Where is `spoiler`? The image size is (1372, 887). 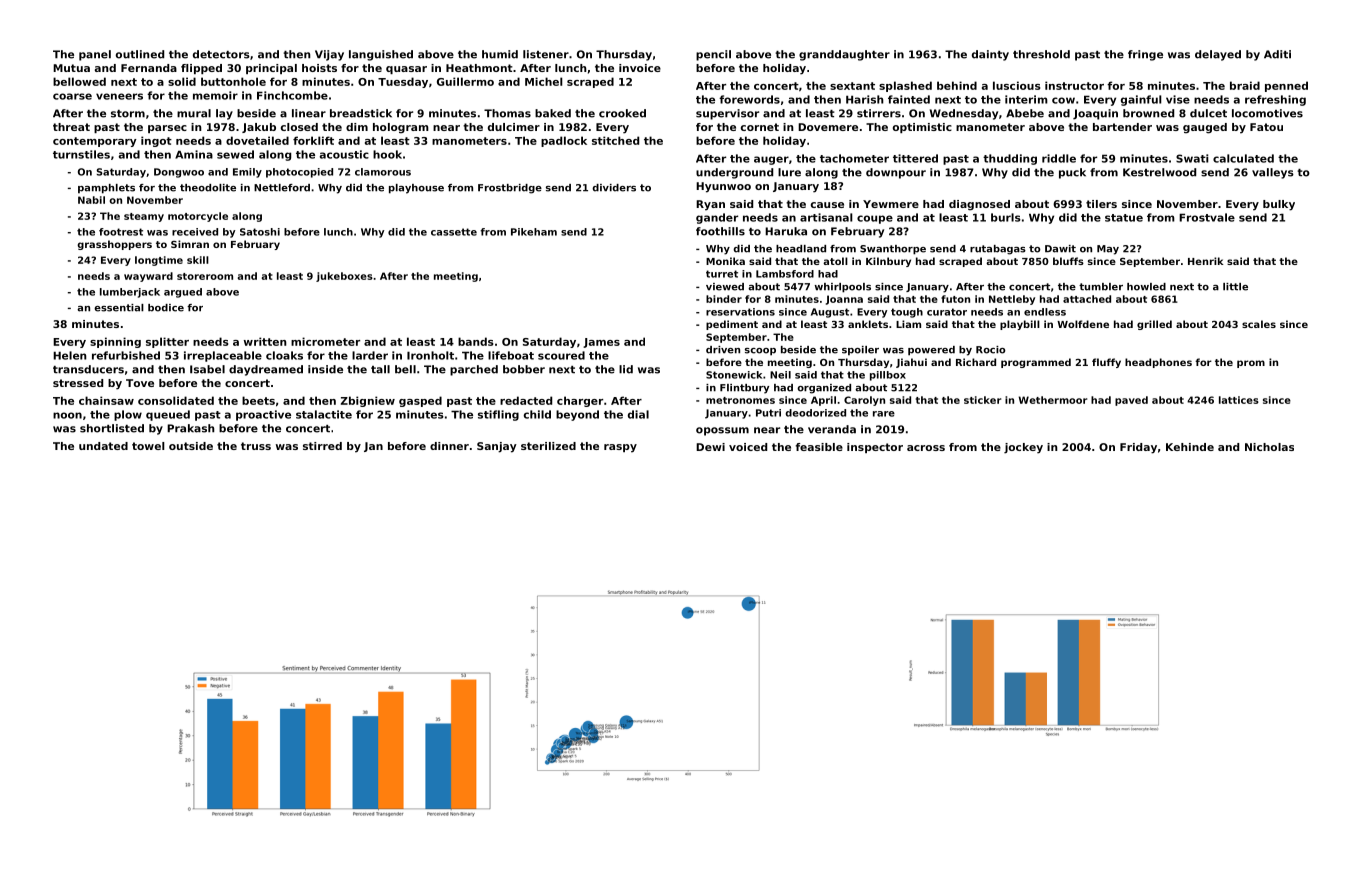
spoiler is located at coordinates (860, 351).
